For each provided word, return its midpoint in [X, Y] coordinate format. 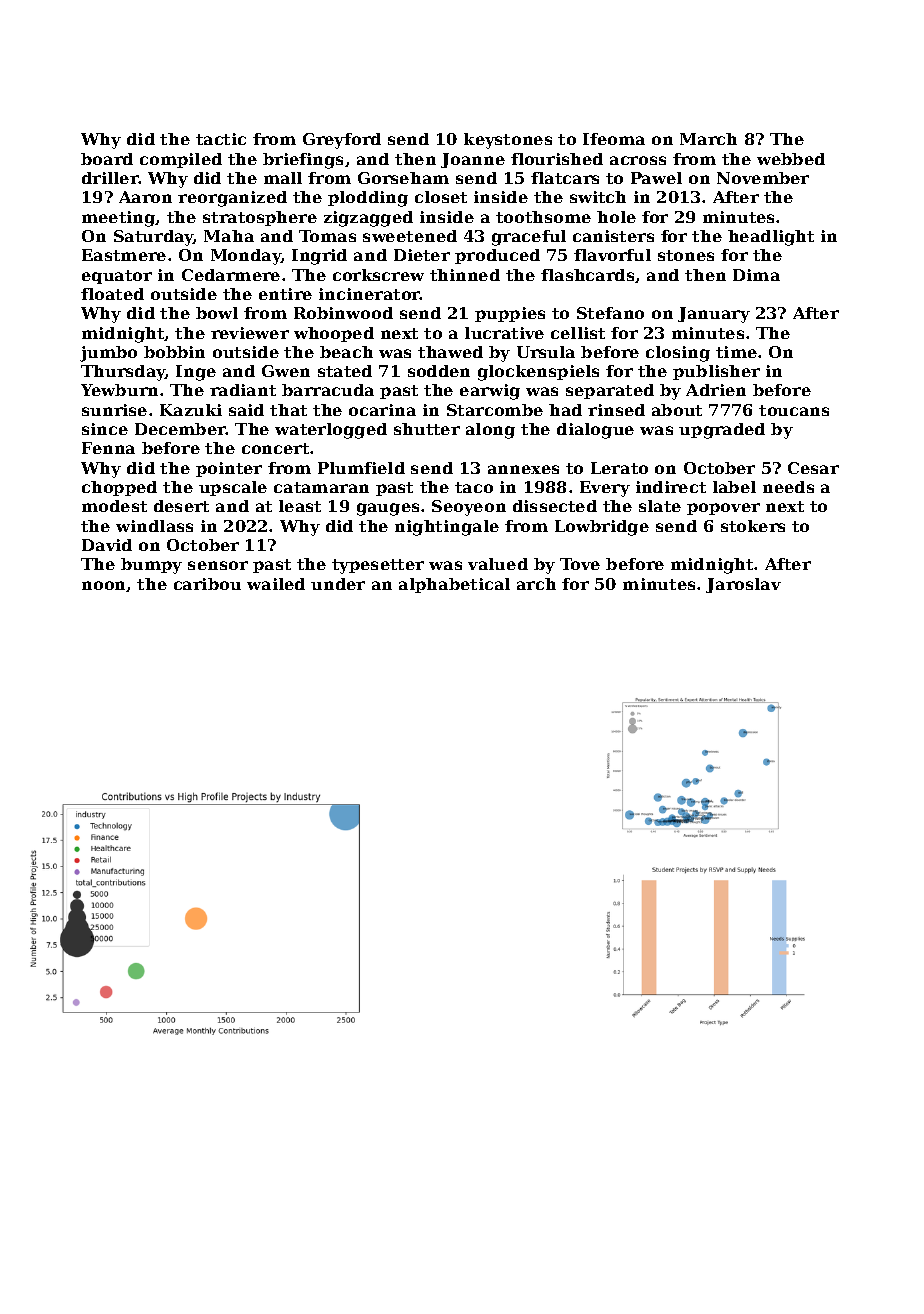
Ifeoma [614, 139]
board [107, 159]
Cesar [813, 468]
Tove [580, 564]
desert [181, 506]
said [246, 410]
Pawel [656, 178]
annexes [523, 469]
